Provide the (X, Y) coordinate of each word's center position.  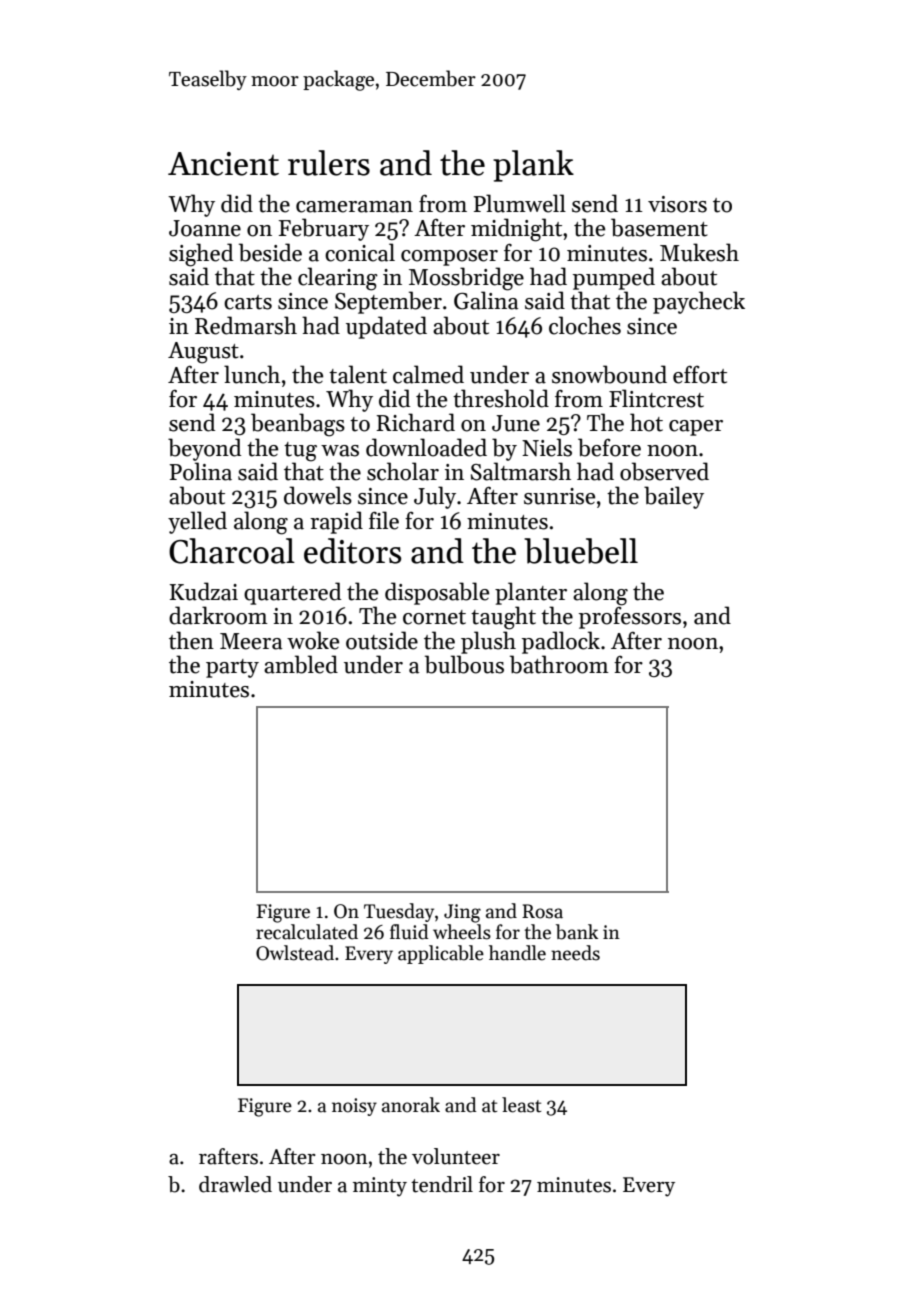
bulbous (464, 664)
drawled (235, 1184)
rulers (329, 163)
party (232, 668)
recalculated (307, 932)
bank (577, 932)
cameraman (354, 207)
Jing (462, 913)
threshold (501, 398)
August (203, 353)
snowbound (609, 374)
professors (630, 617)
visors (677, 204)
